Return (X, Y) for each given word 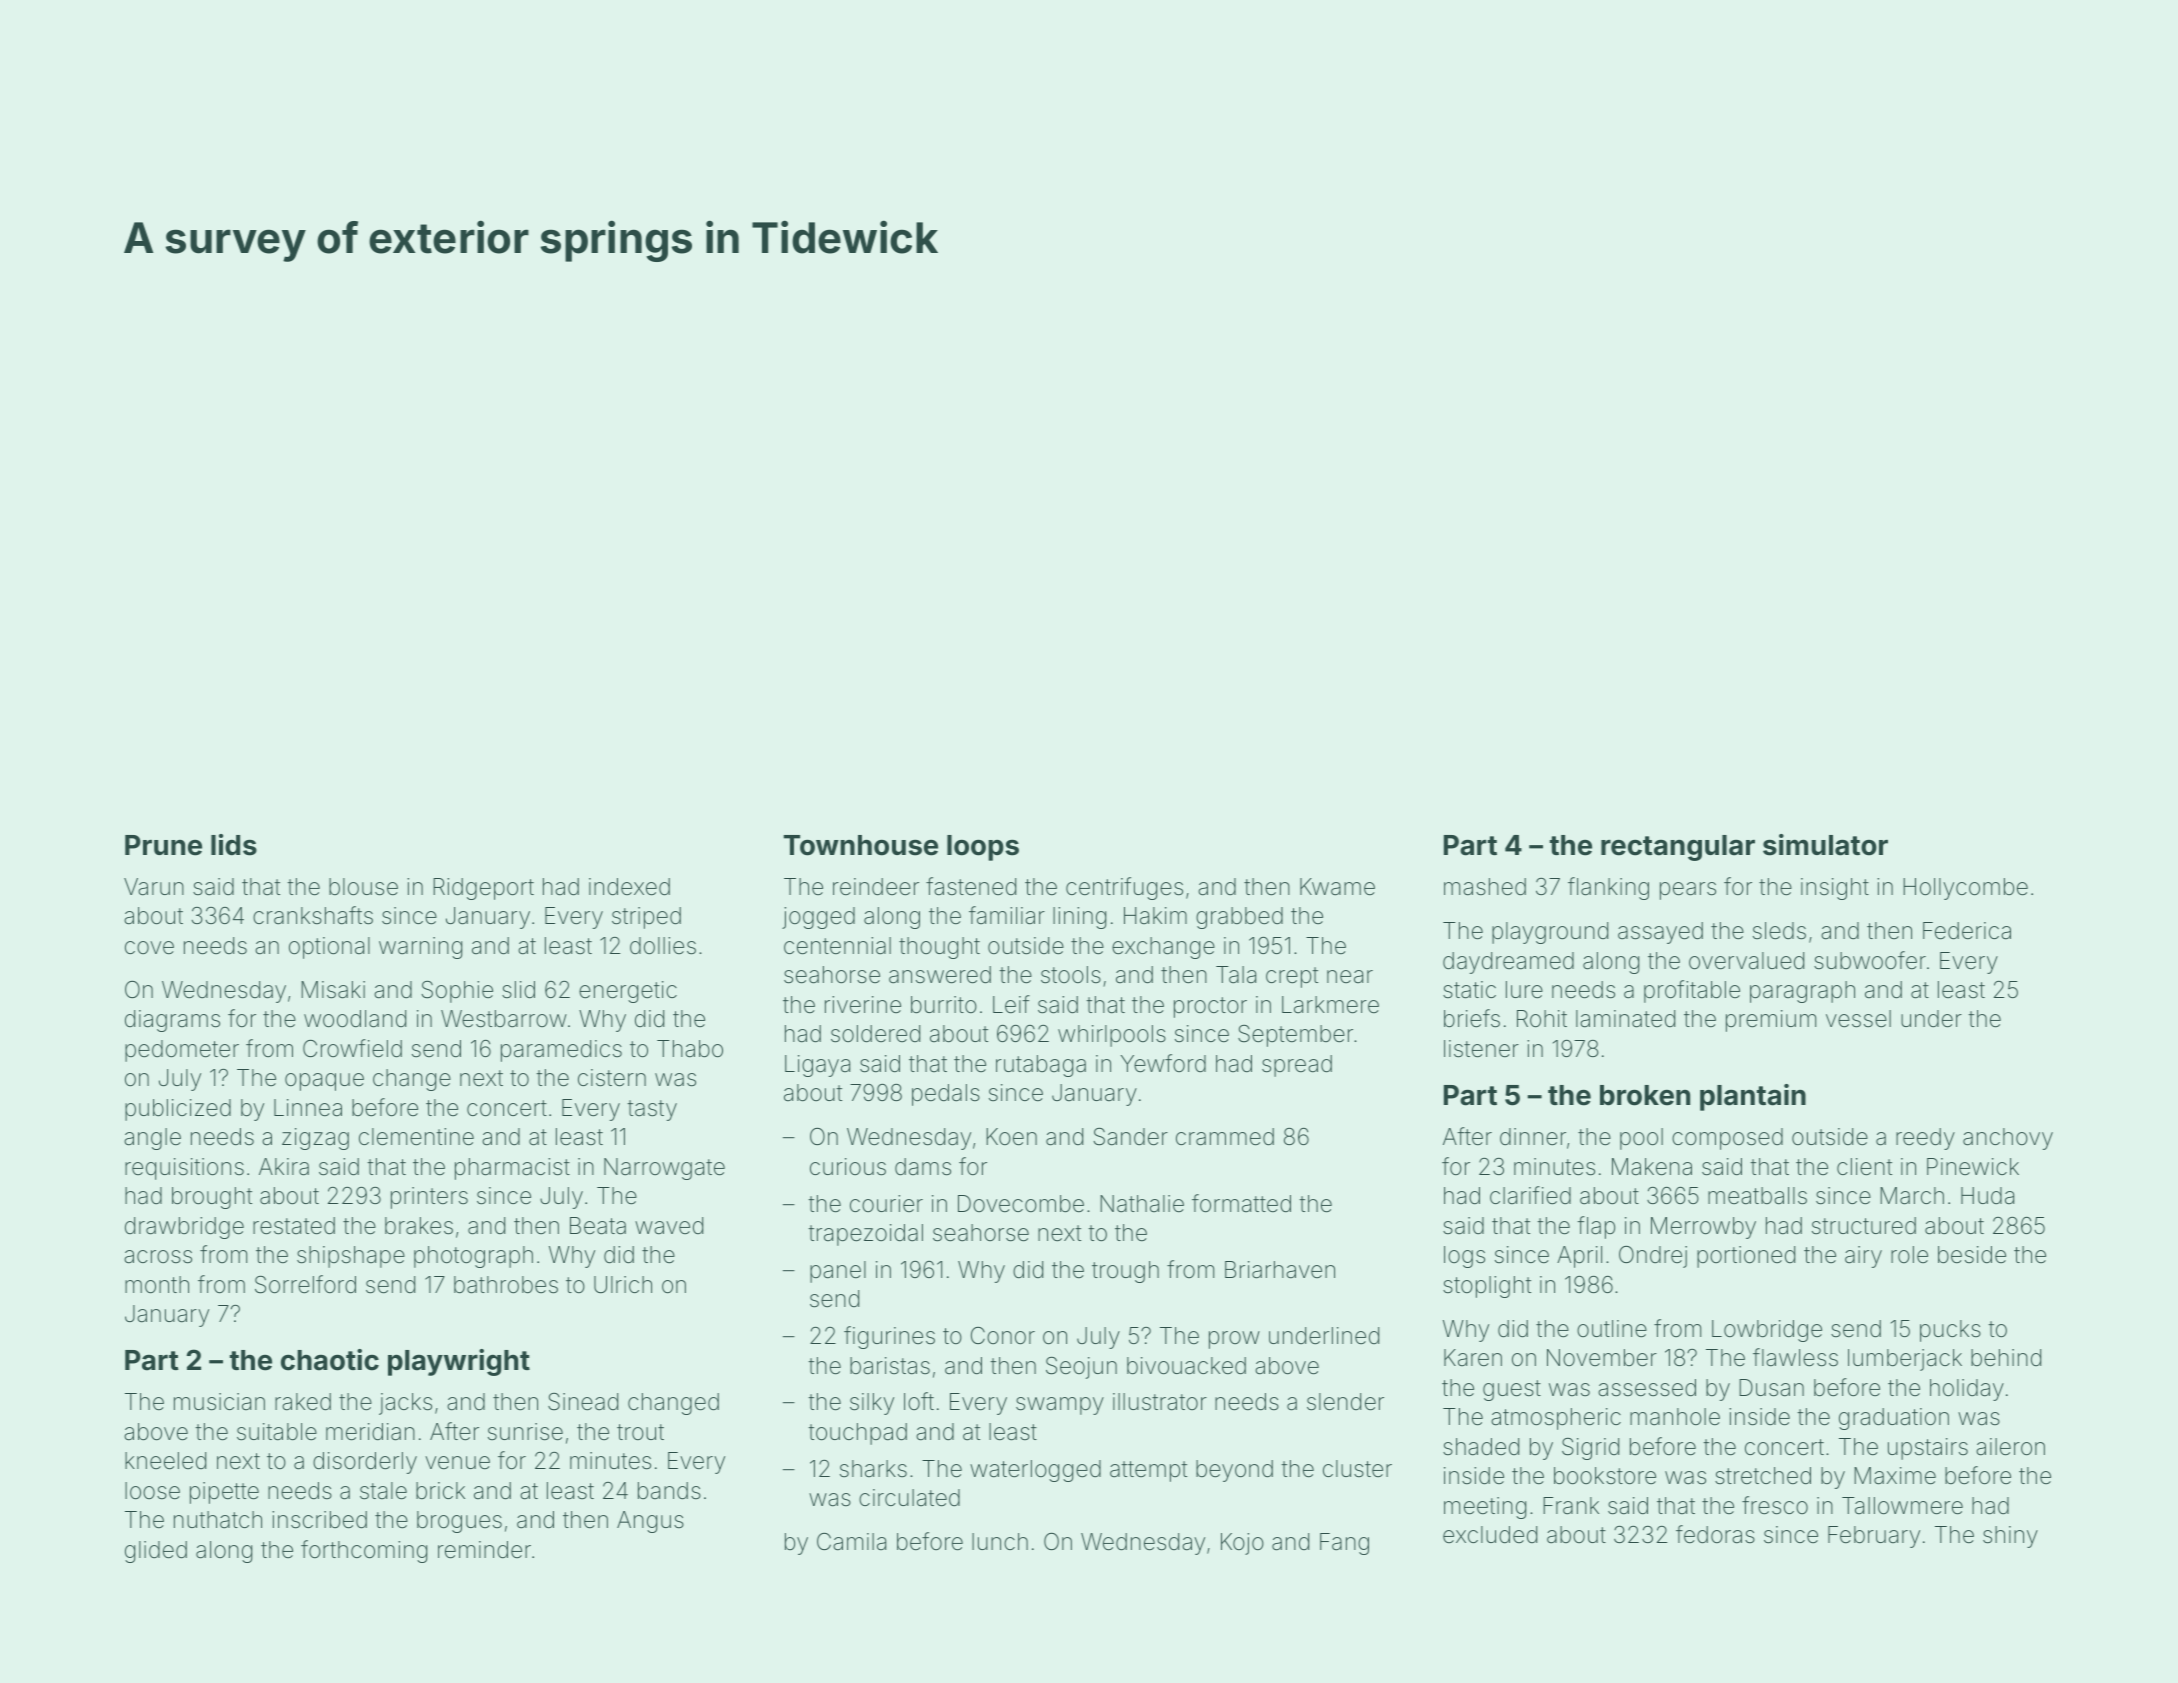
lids (234, 845)
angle (152, 1139)
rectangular (1678, 848)
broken (1645, 1095)
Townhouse (861, 845)
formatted (1241, 1203)
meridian (370, 1432)
